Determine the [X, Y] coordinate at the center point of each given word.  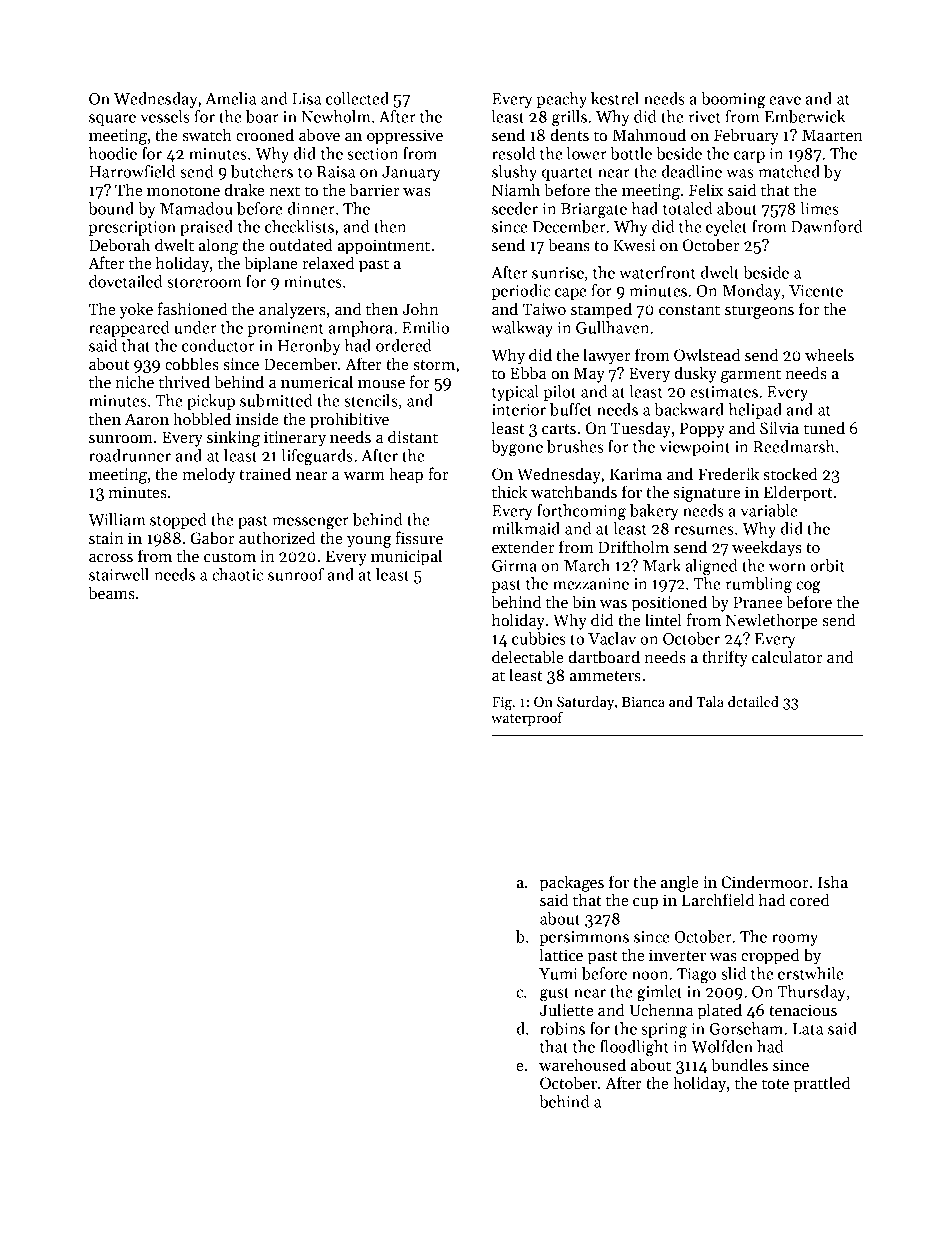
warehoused [582, 1064]
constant [689, 310]
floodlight [634, 1048]
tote [775, 1084]
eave [785, 100]
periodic [521, 292]
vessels [165, 116]
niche [134, 381]
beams [112, 592]
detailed [753, 701]
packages [572, 883]
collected [357, 98]
